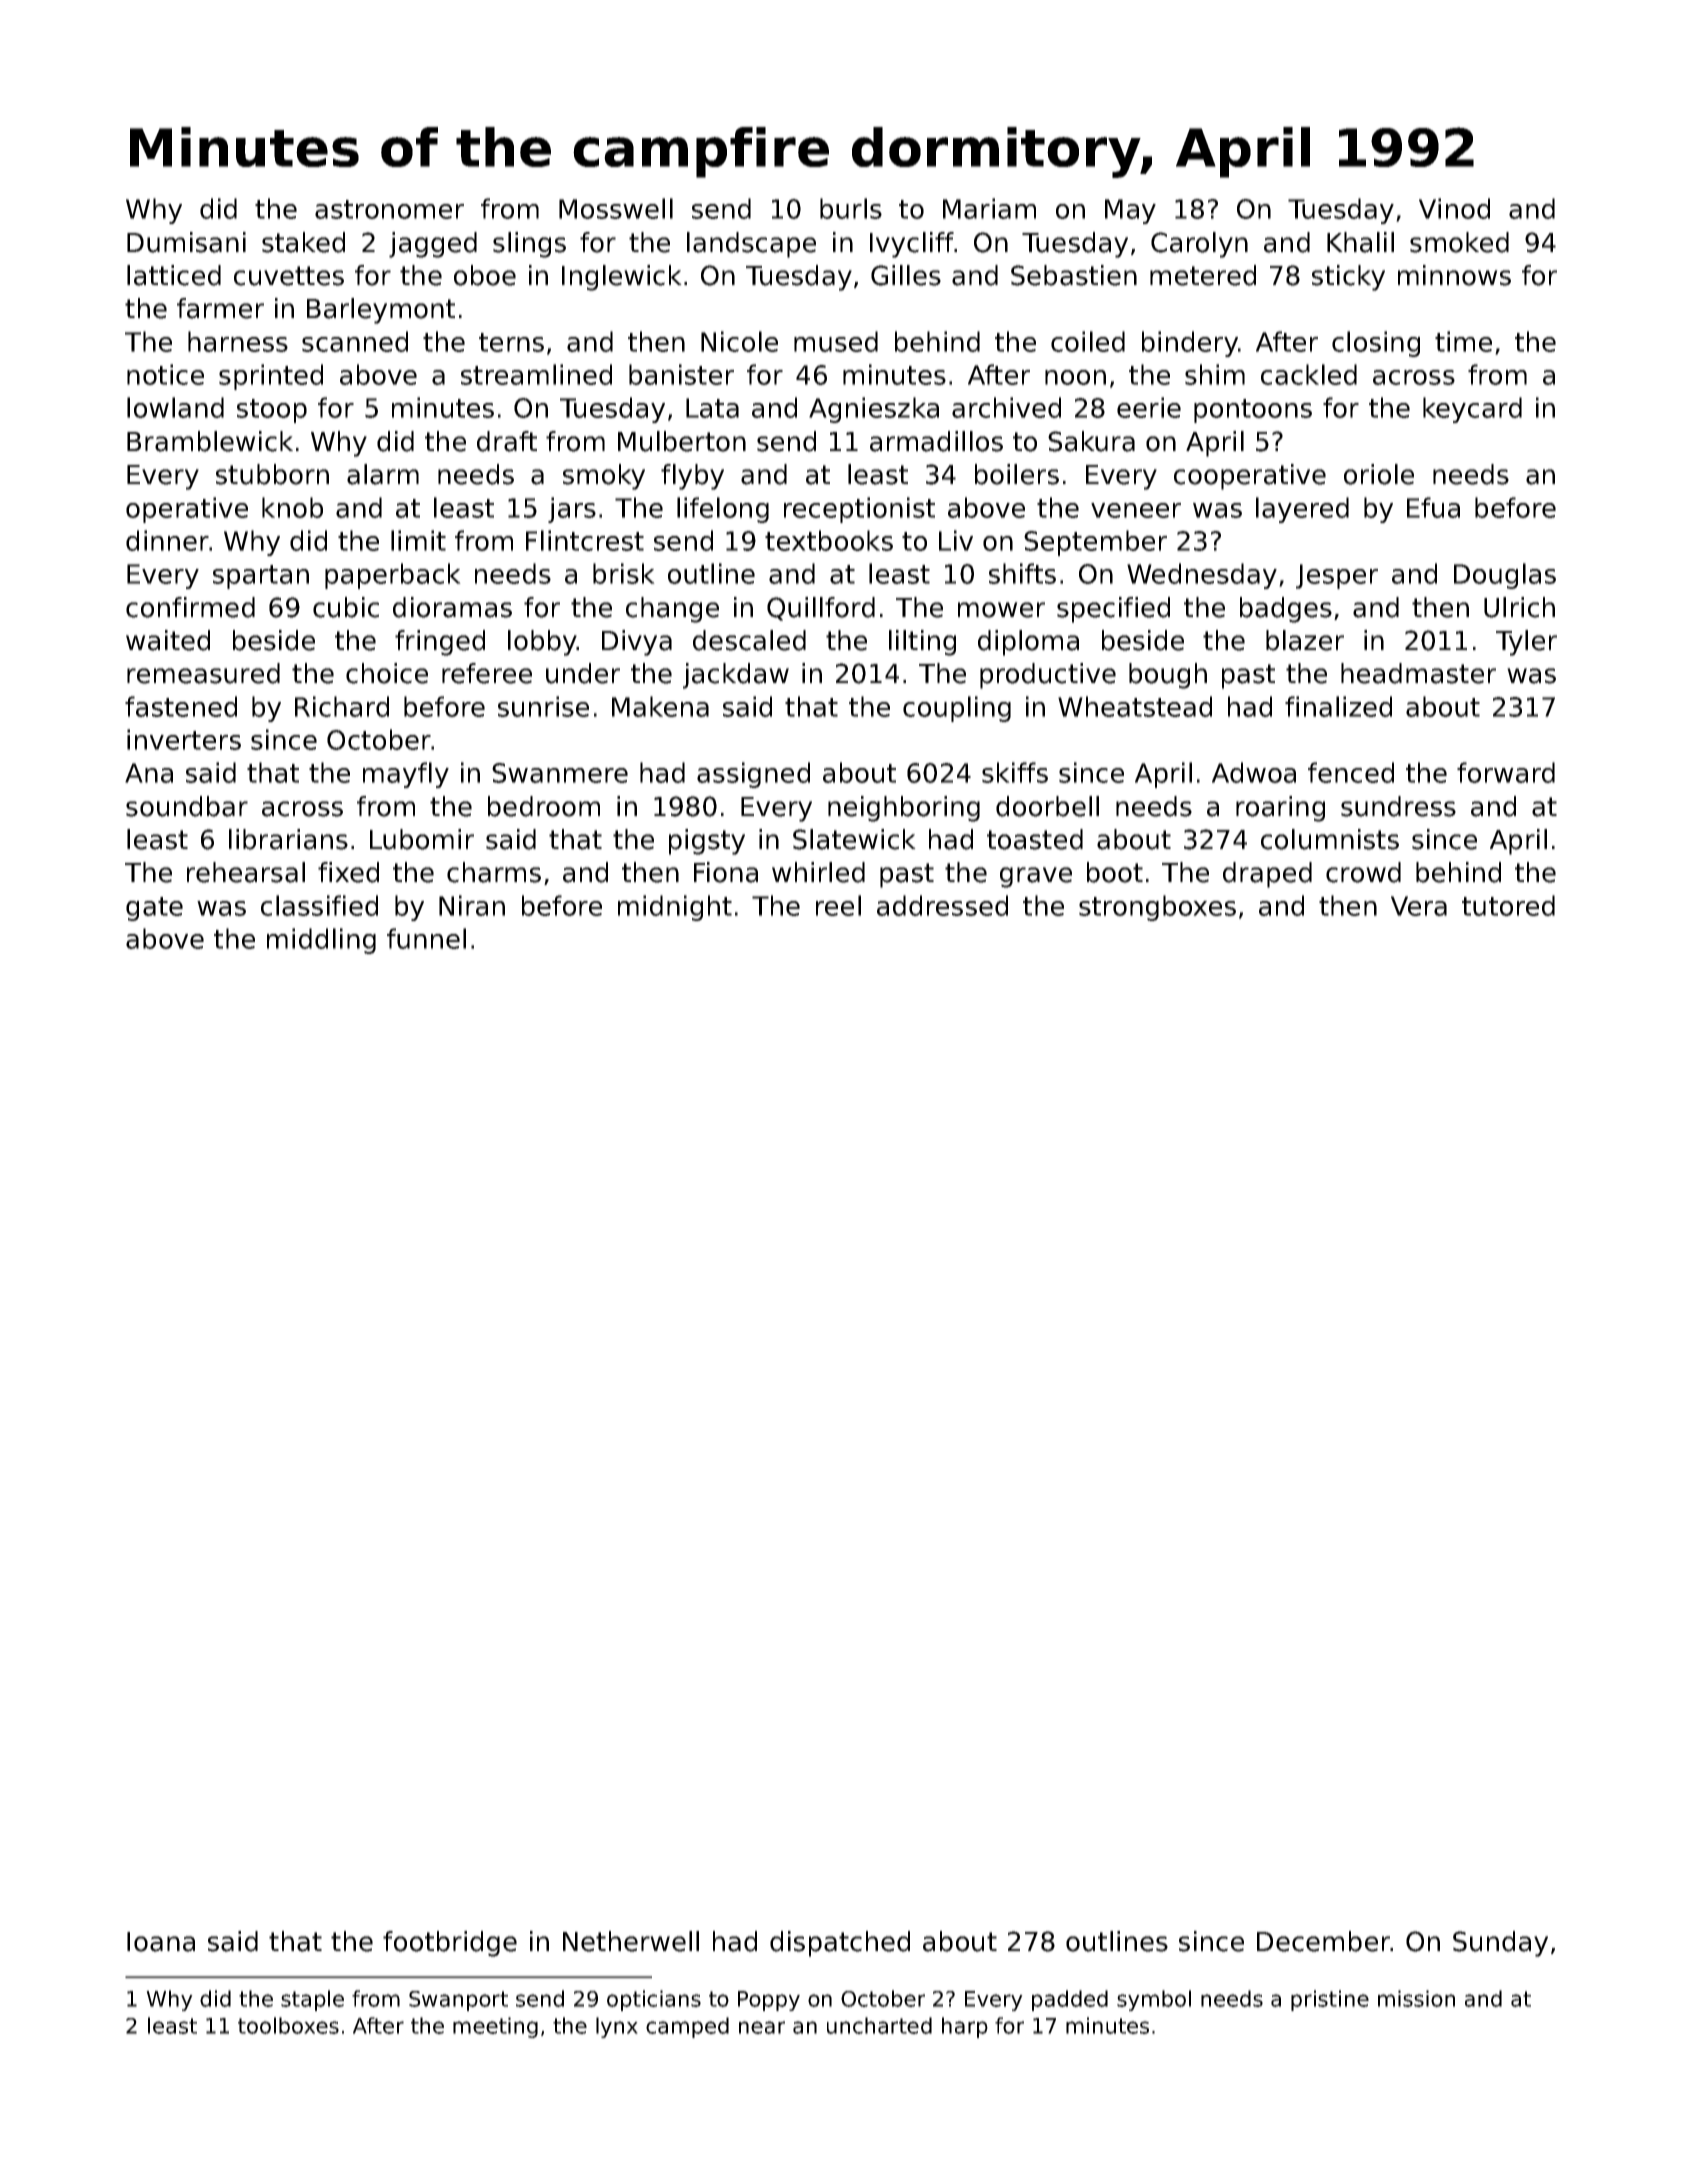  Describe the element at coordinates (989, 208) in the screenshot. I see `Mariam` at that location.
